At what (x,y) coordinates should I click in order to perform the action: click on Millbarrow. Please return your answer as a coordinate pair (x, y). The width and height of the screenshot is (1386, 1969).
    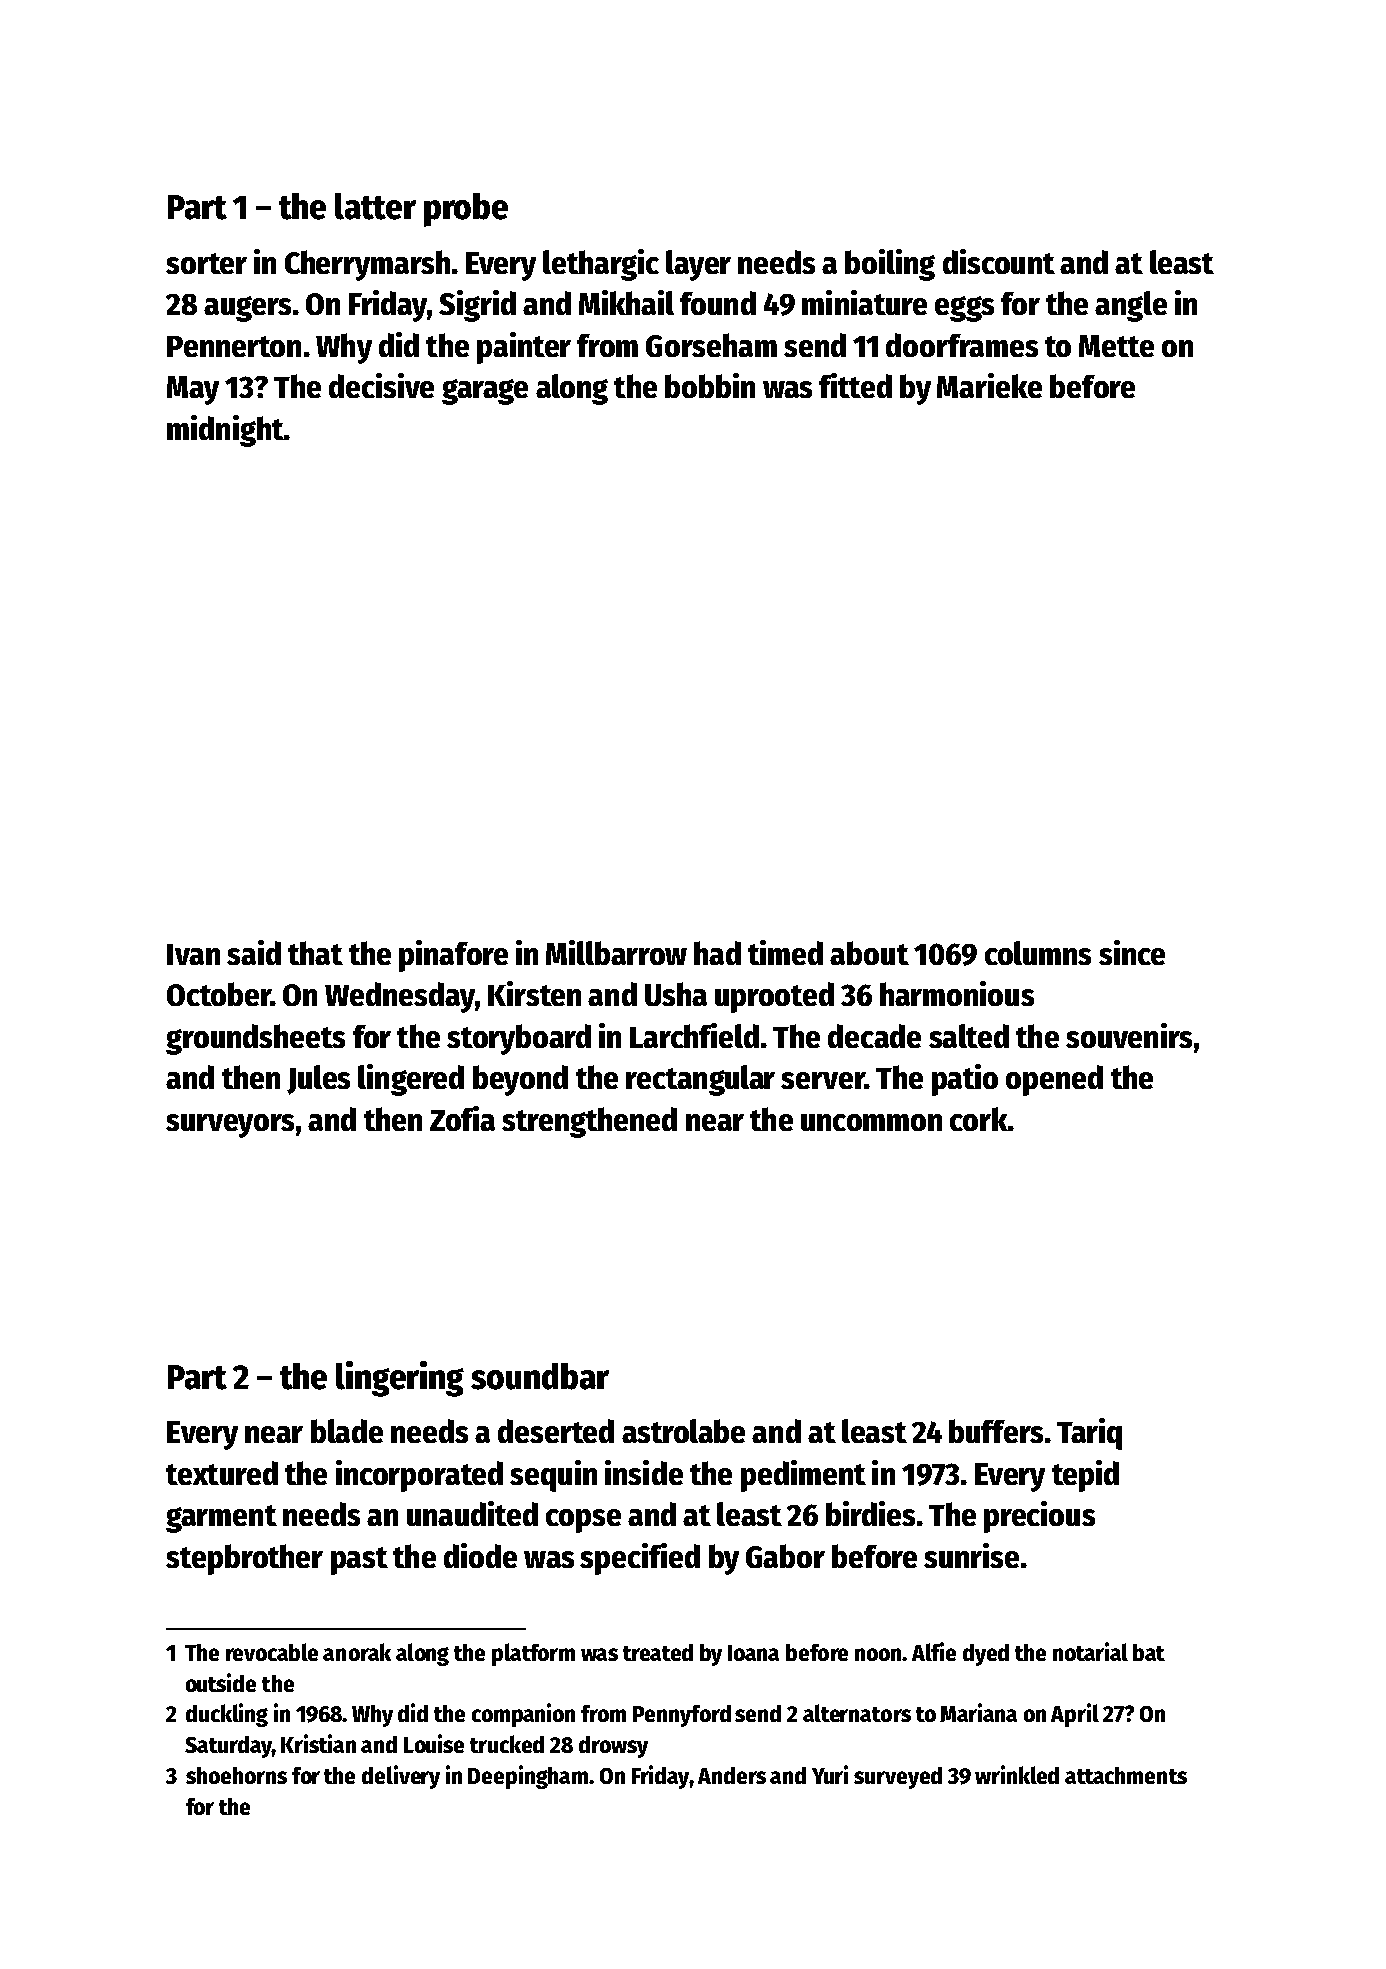
    Looking at the image, I should click on (616, 952).
